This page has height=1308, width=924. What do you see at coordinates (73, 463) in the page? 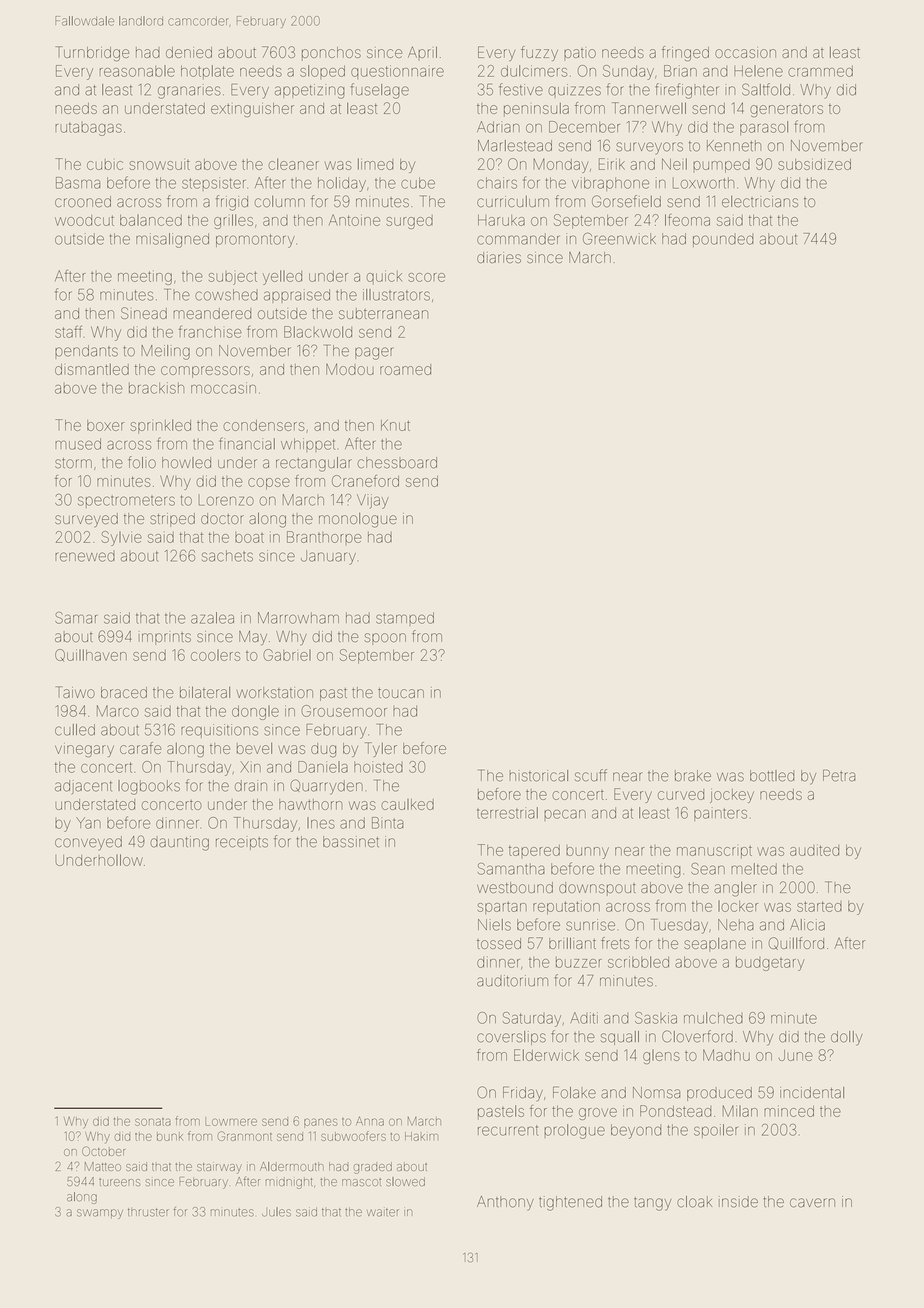
I see `storm` at bounding box center [73, 463].
